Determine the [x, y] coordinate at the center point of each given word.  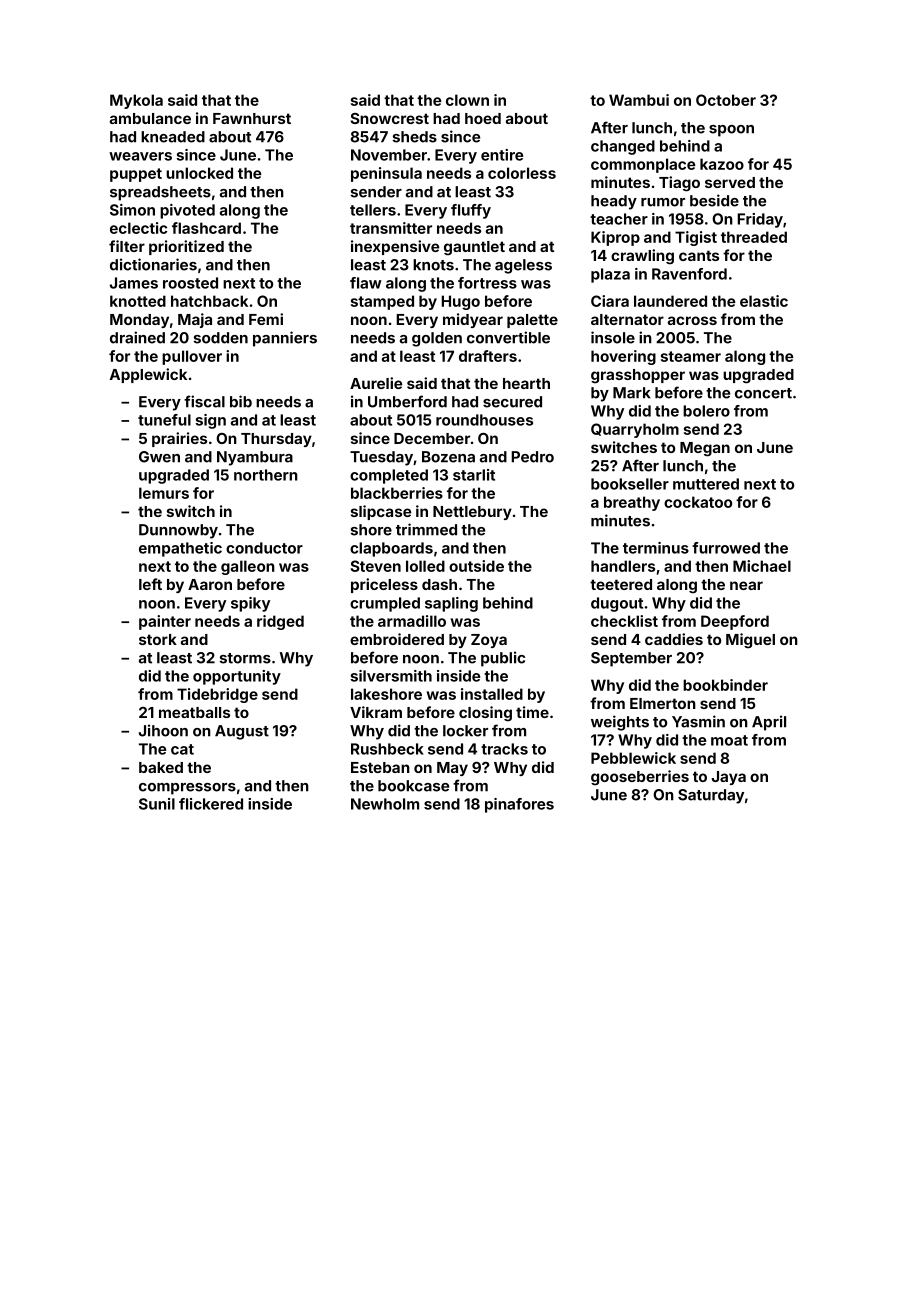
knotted [138, 301]
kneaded [173, 137]
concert [763, 393]
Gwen [159, 457]
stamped [382, 302]
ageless [523, 266]
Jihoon [163, 730]
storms [245, 658]
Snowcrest [390, 118]
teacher [619, 219]
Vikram [376, 712]
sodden [220, 338]
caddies [674, 639]
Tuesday [381, 458]
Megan [705, 449]
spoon [731, 131]
